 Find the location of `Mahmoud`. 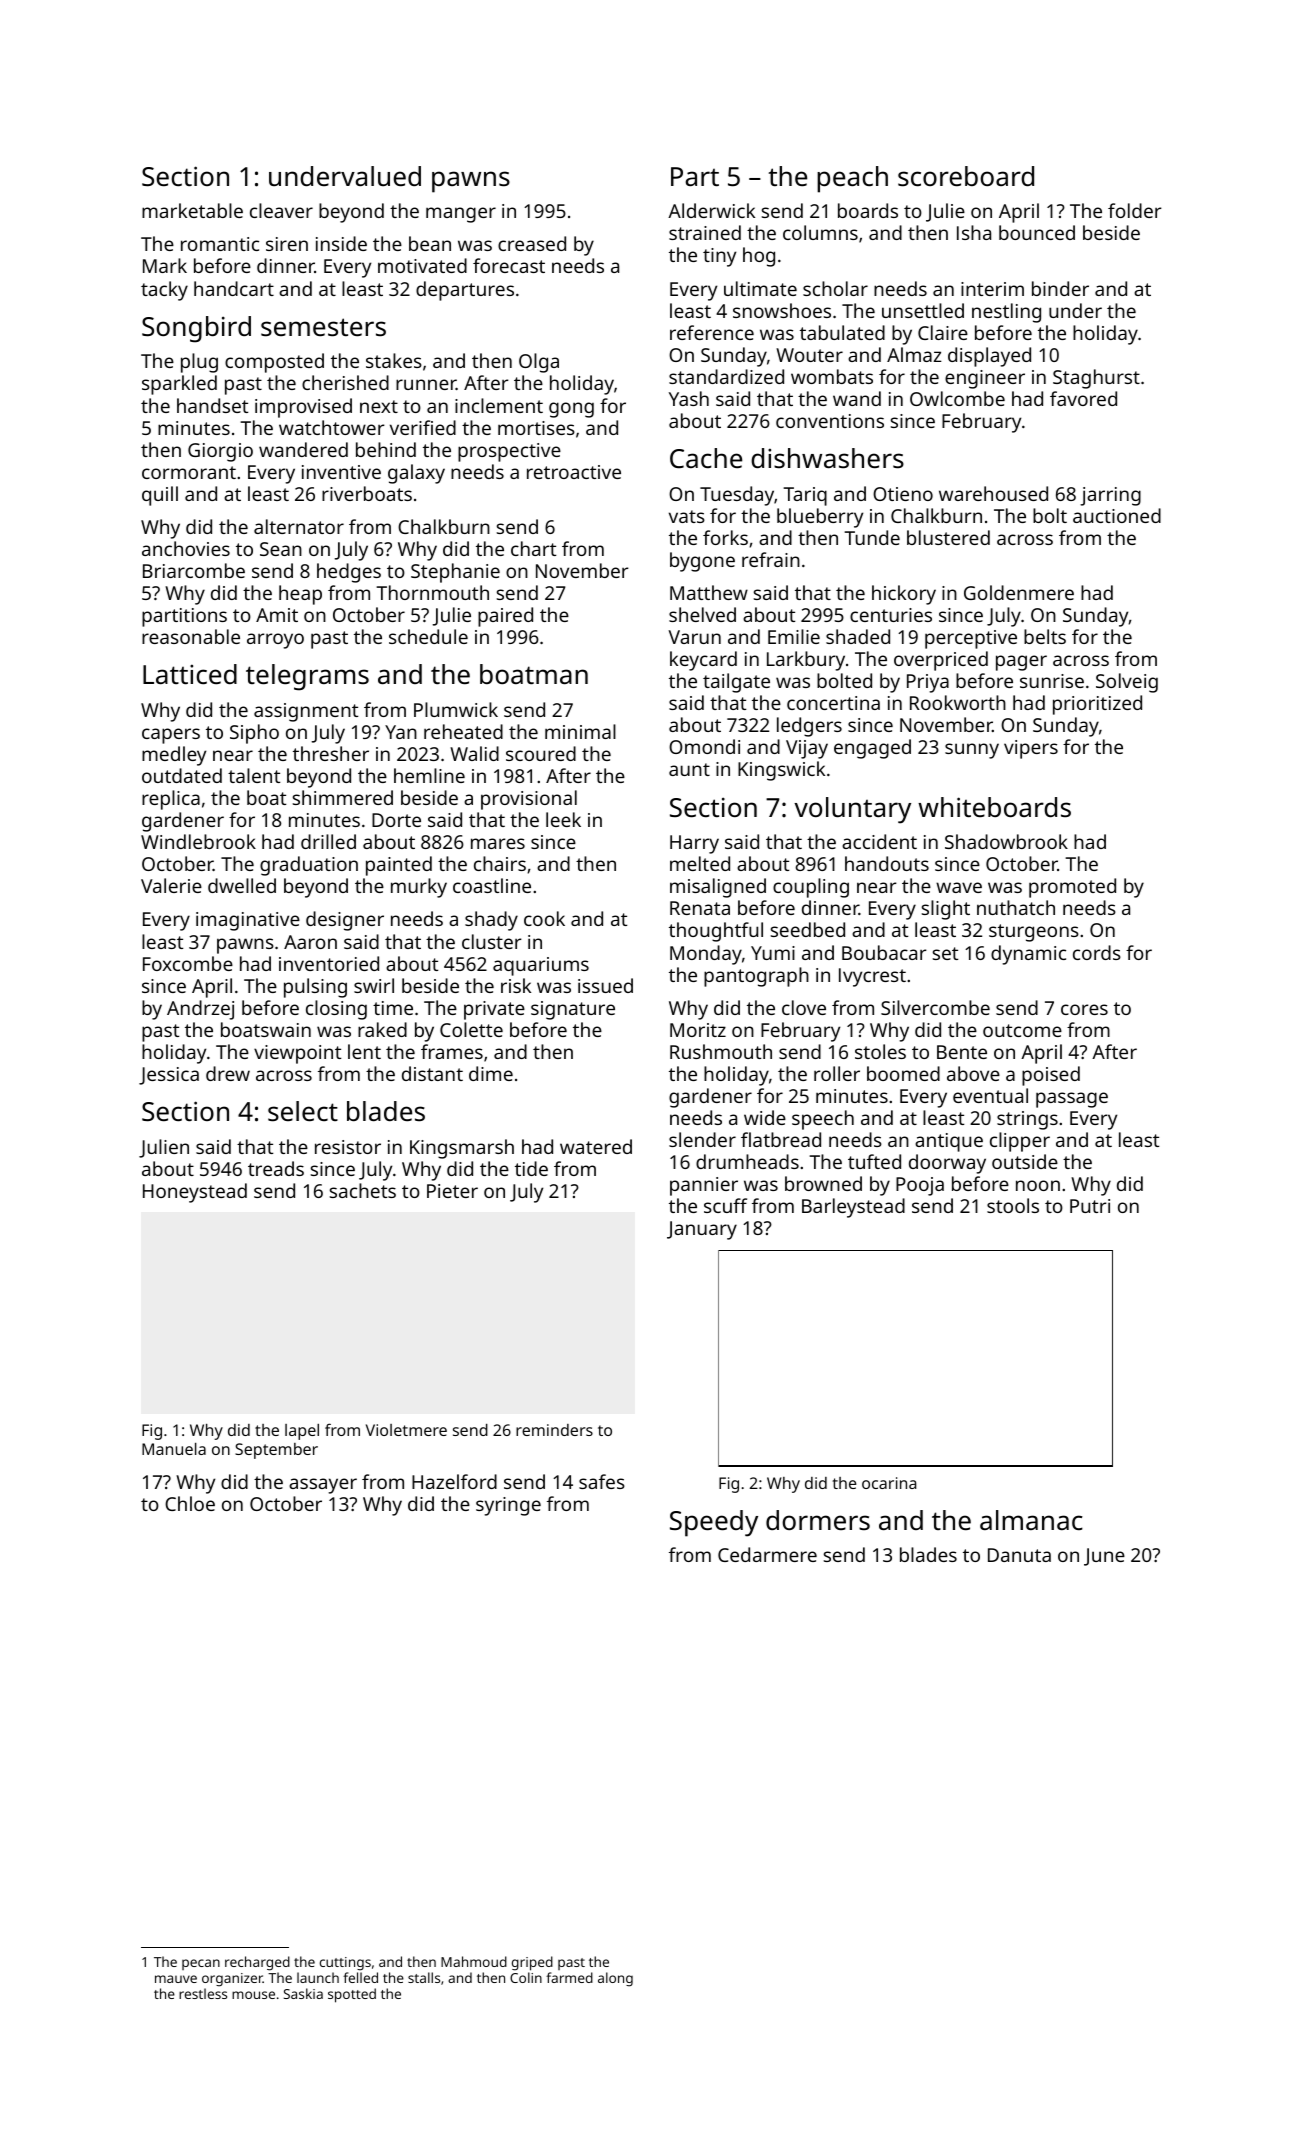

Mahmoud is located at coordinates (474, 1961).
